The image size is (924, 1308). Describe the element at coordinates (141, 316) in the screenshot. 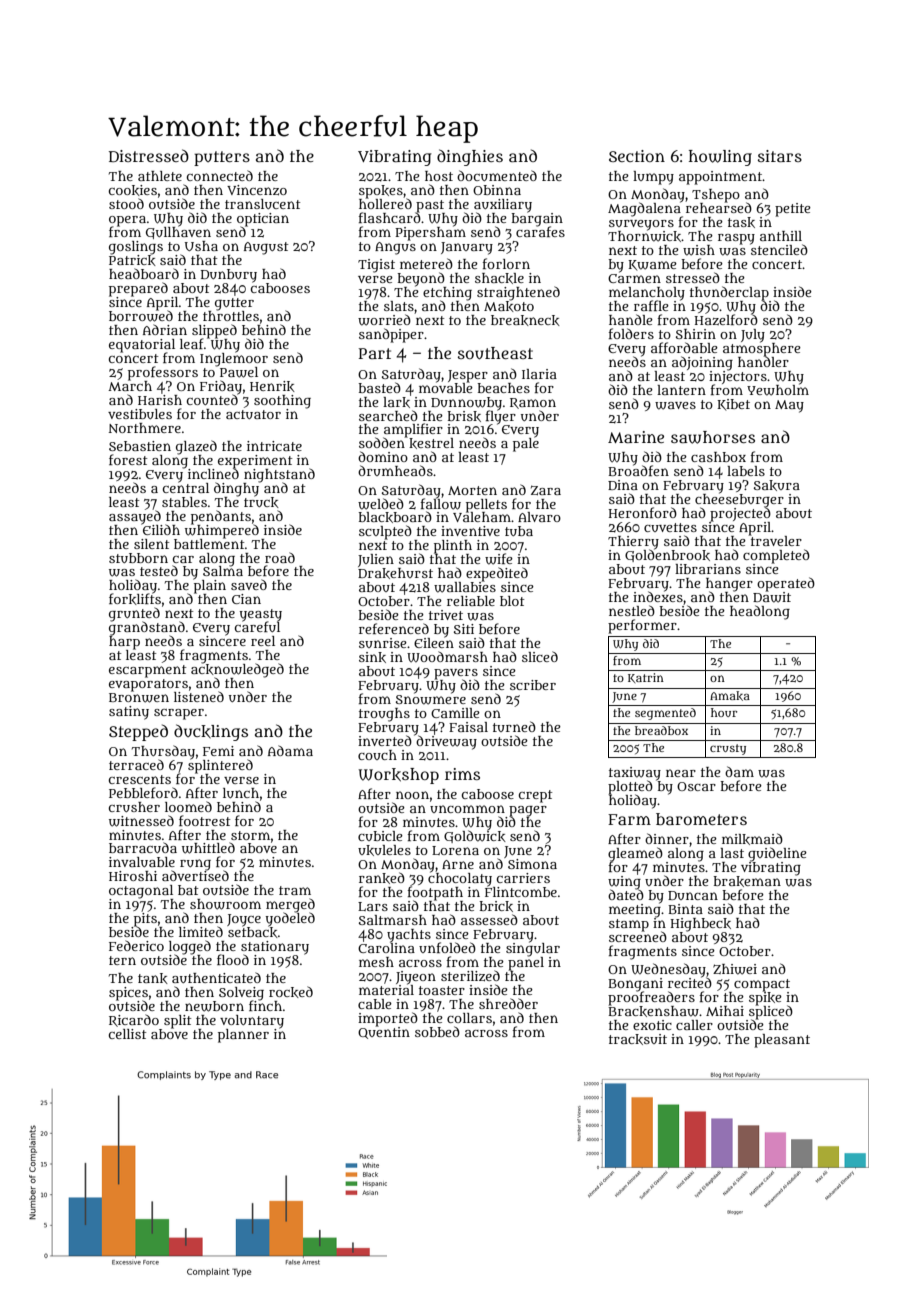

I see `borrowed` at that location.
